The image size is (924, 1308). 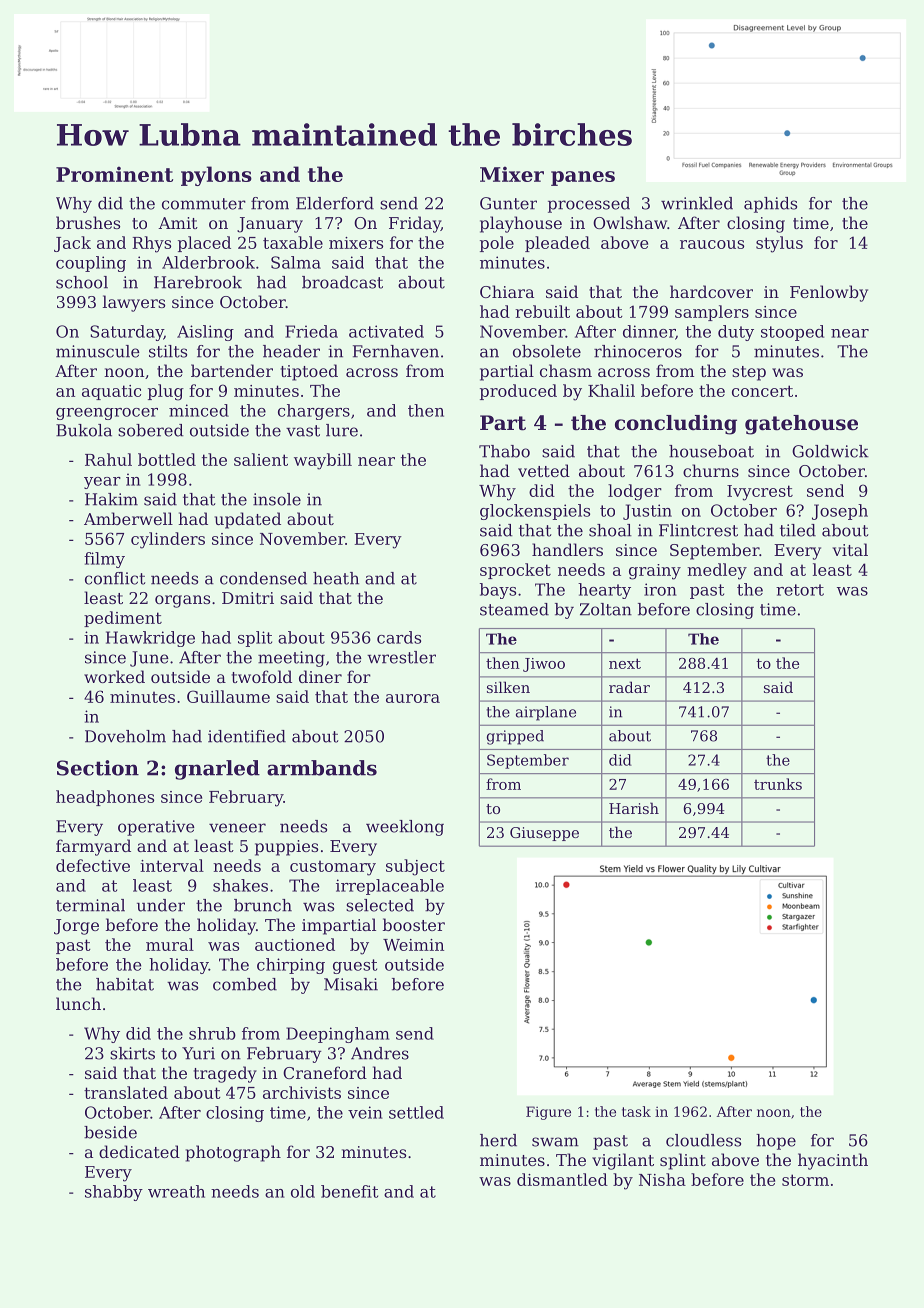 What do you see at coordinates (415, 867) in the screenshot?
I see `subject` at bounding box center [415, 867].
